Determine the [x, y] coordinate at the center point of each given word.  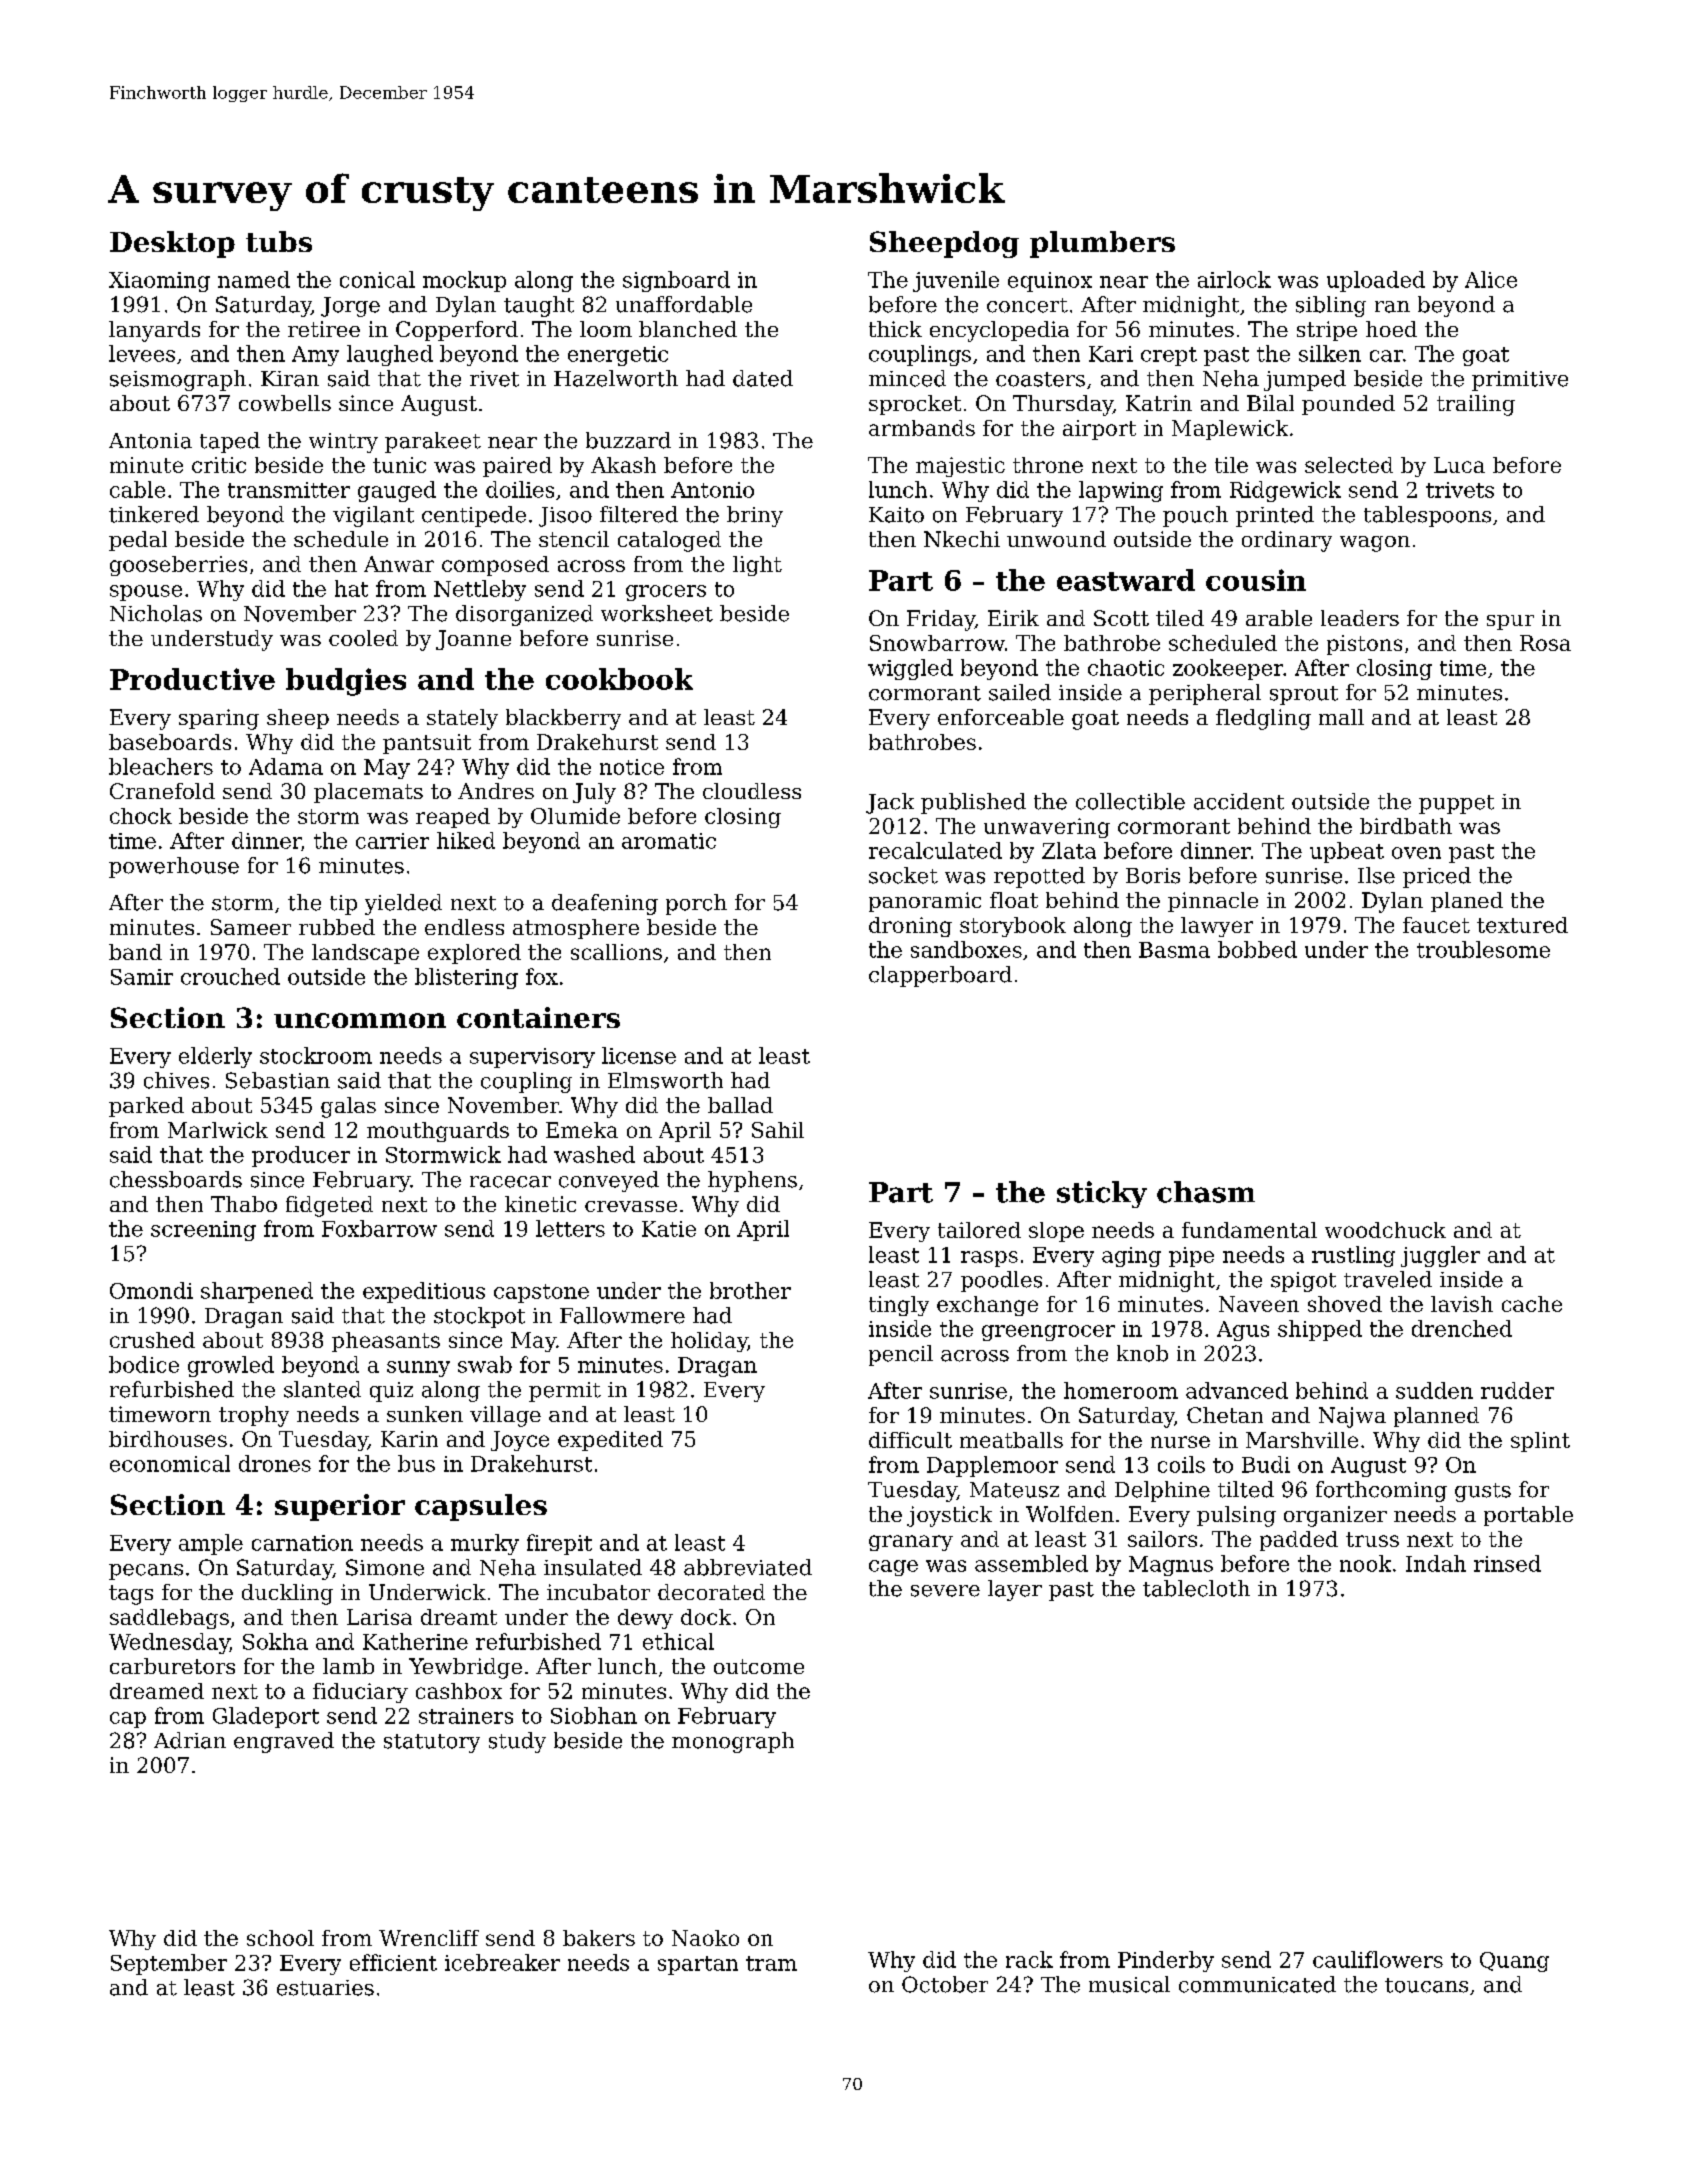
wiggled [910, 669]
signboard [676, 281]
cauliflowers [1378, 1959]
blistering [466, 978]
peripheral [1205, 694]
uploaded [1376, 281]
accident [1239, 801]
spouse [146, 593]
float [1014, 900]
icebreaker [502, 1962]
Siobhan [594, 1715]
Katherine [415, 1641]
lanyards [154, 331]
